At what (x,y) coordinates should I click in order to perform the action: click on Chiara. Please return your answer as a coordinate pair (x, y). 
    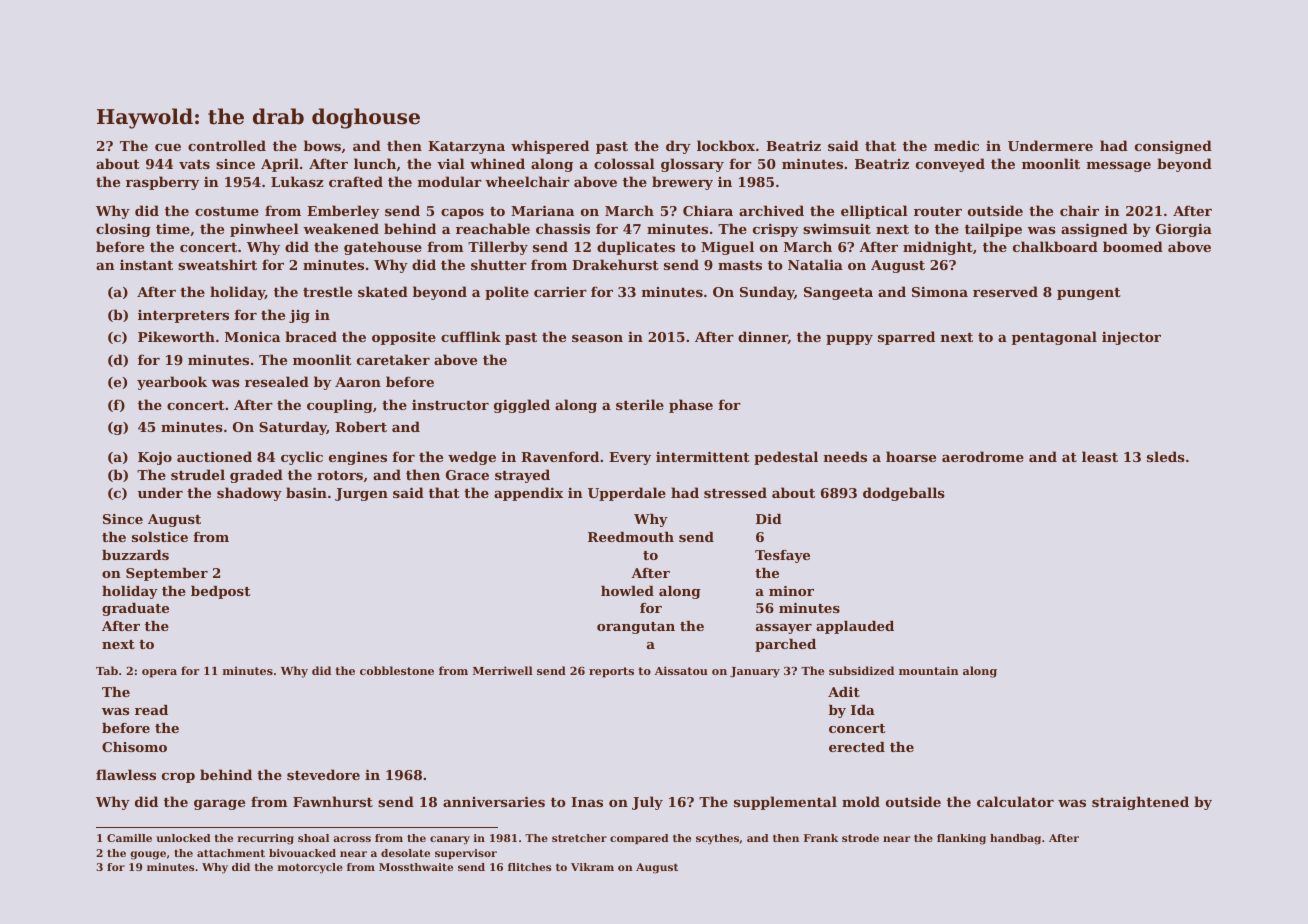
    Looking at the image, I should click on (708, 210).
